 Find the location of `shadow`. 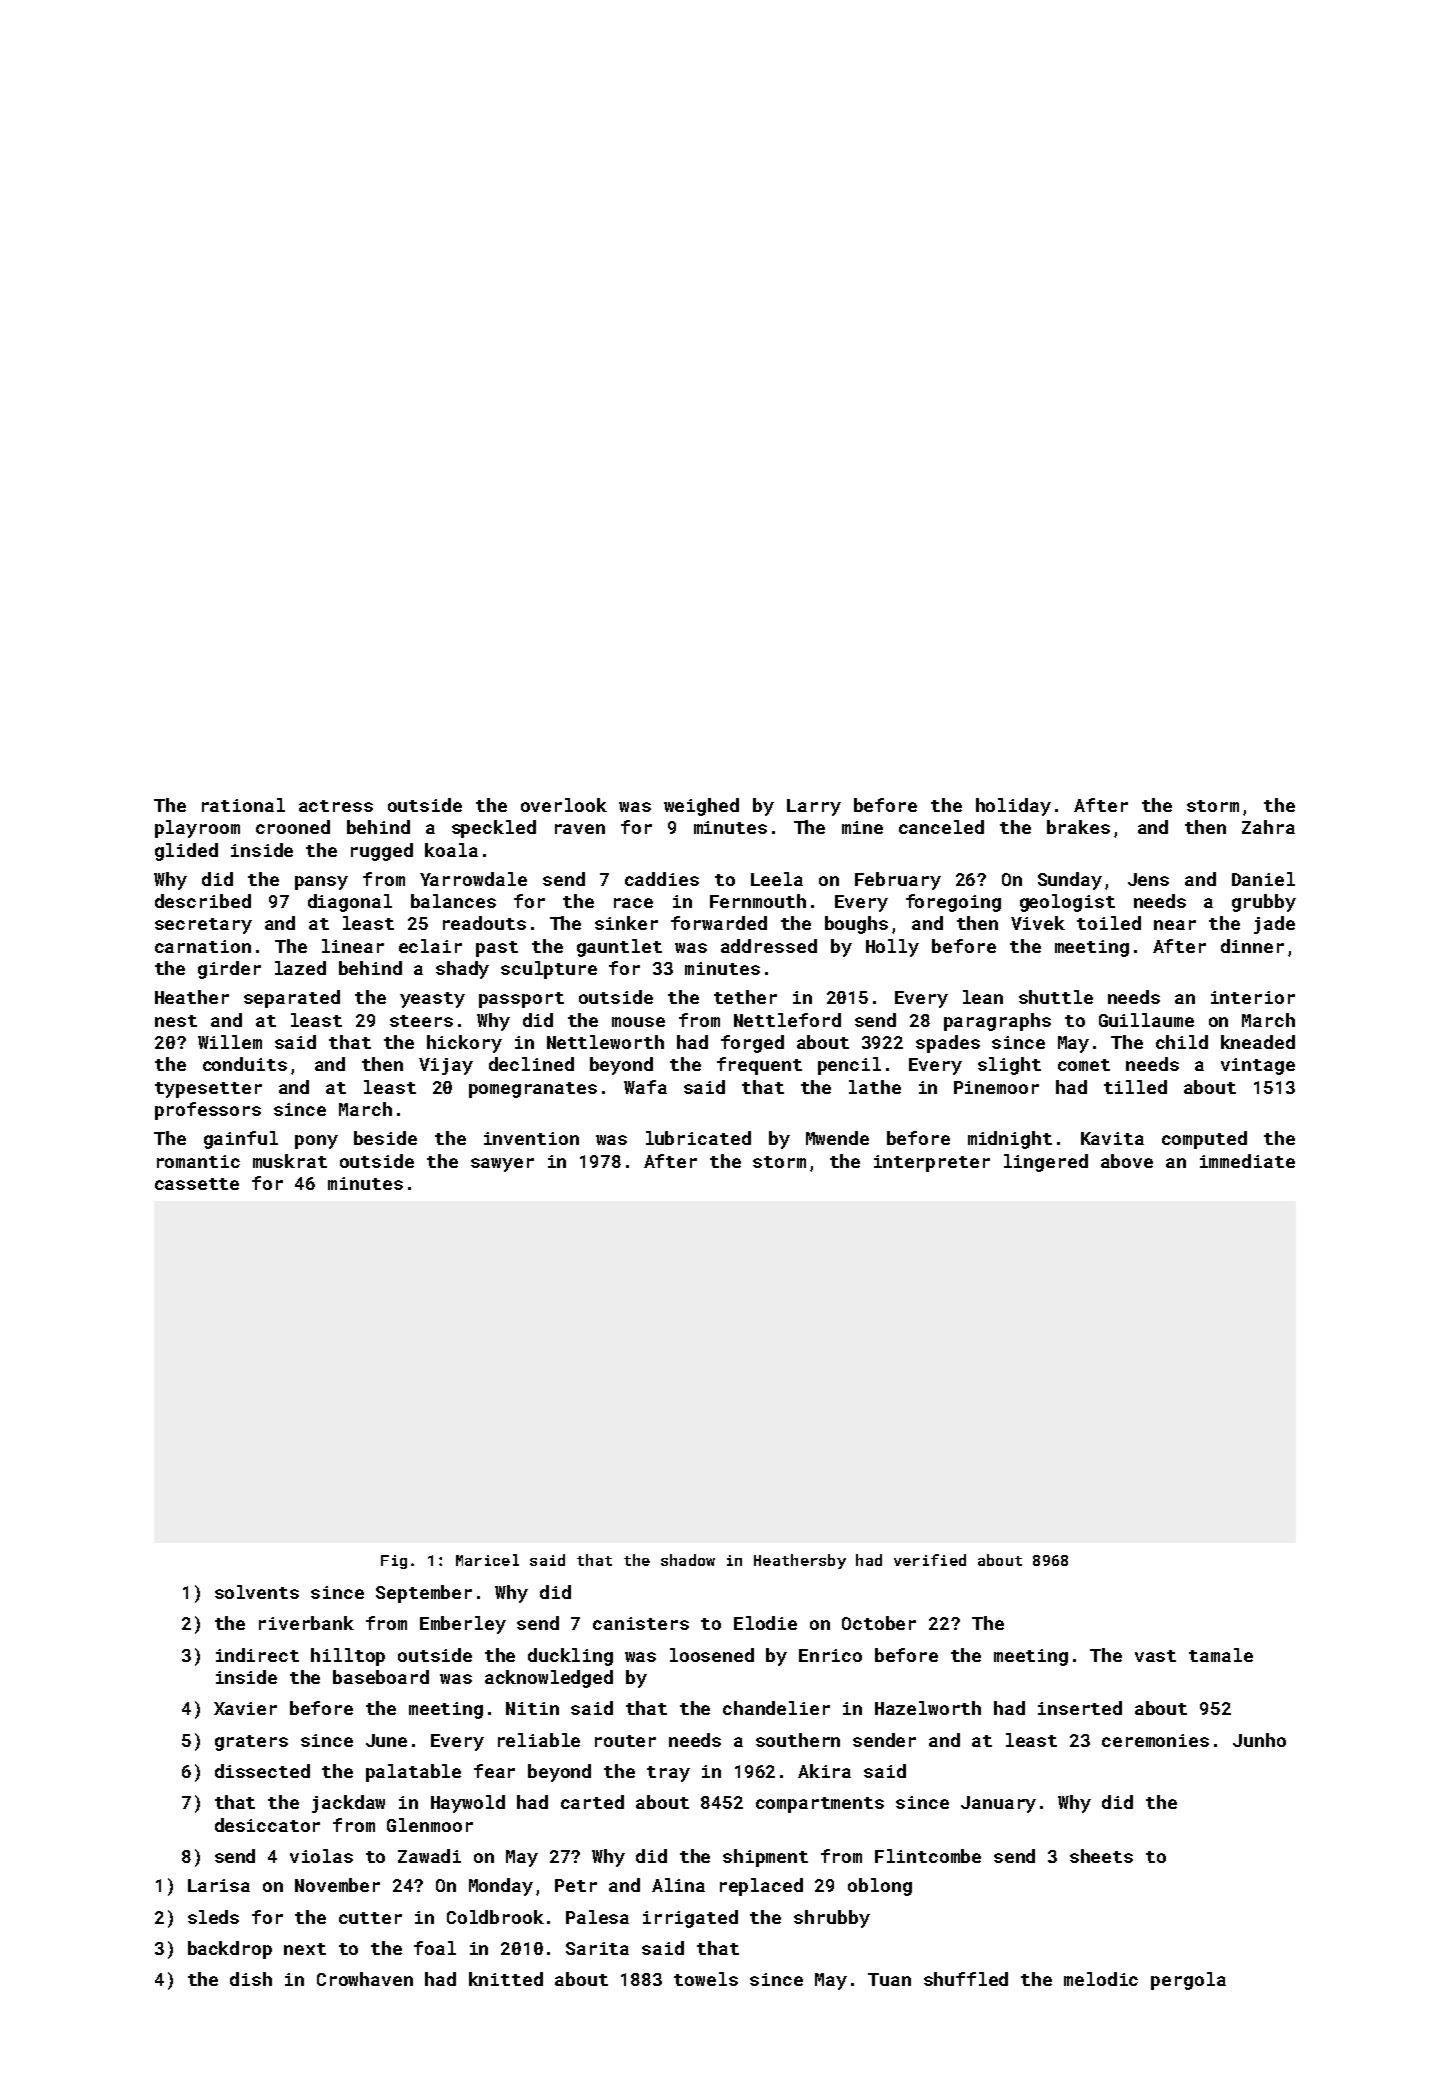

shadow is located at coordinates (688, 1560).
